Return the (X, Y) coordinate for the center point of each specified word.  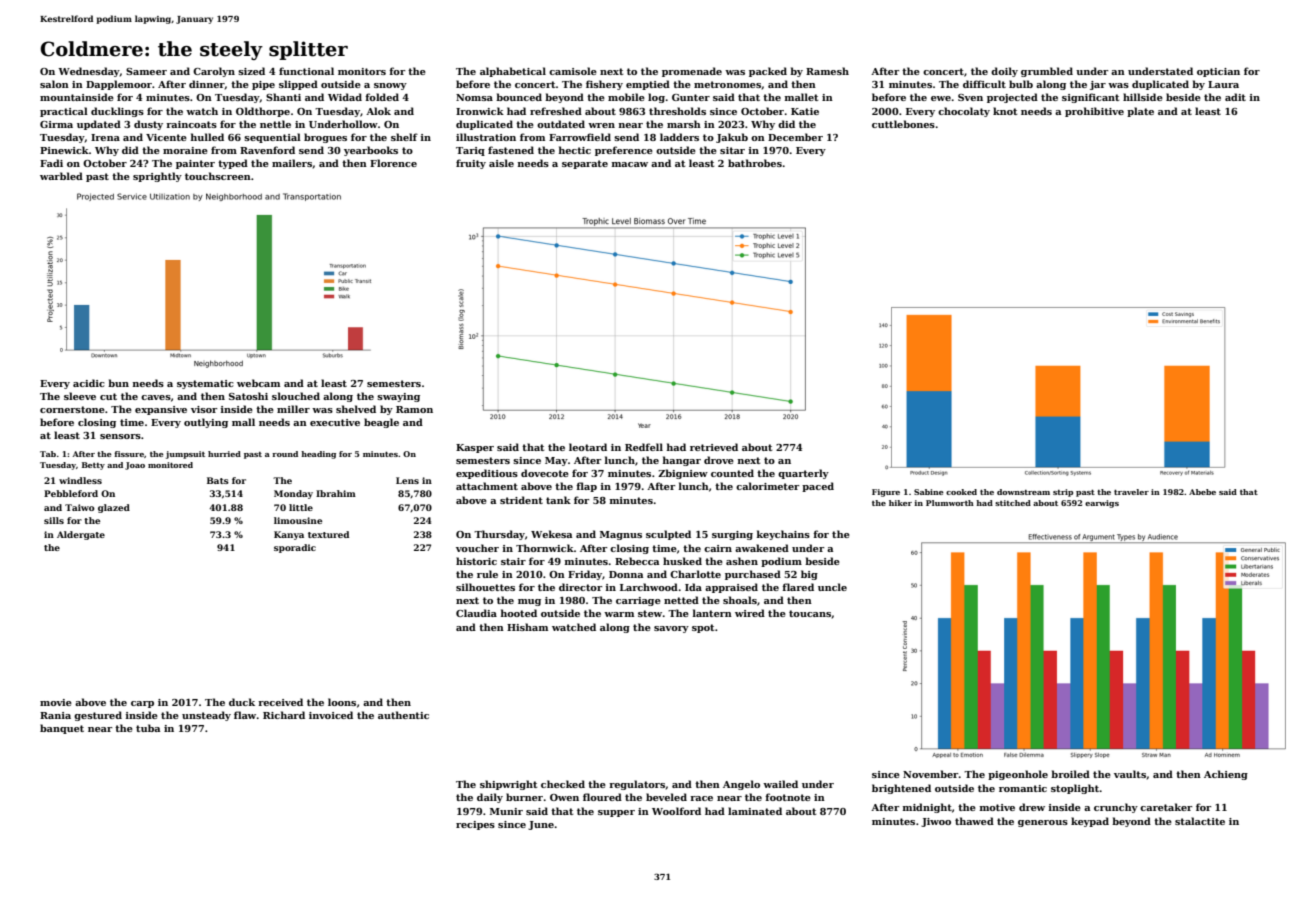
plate (1140, 112)
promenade (692, 72)
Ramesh (827, 71)
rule (487, 574)
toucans (810, 613)
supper (616, 813)
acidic (89, 383)
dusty (148, 125)
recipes (475, 825)
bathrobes (755, 163)
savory (671, 629)
